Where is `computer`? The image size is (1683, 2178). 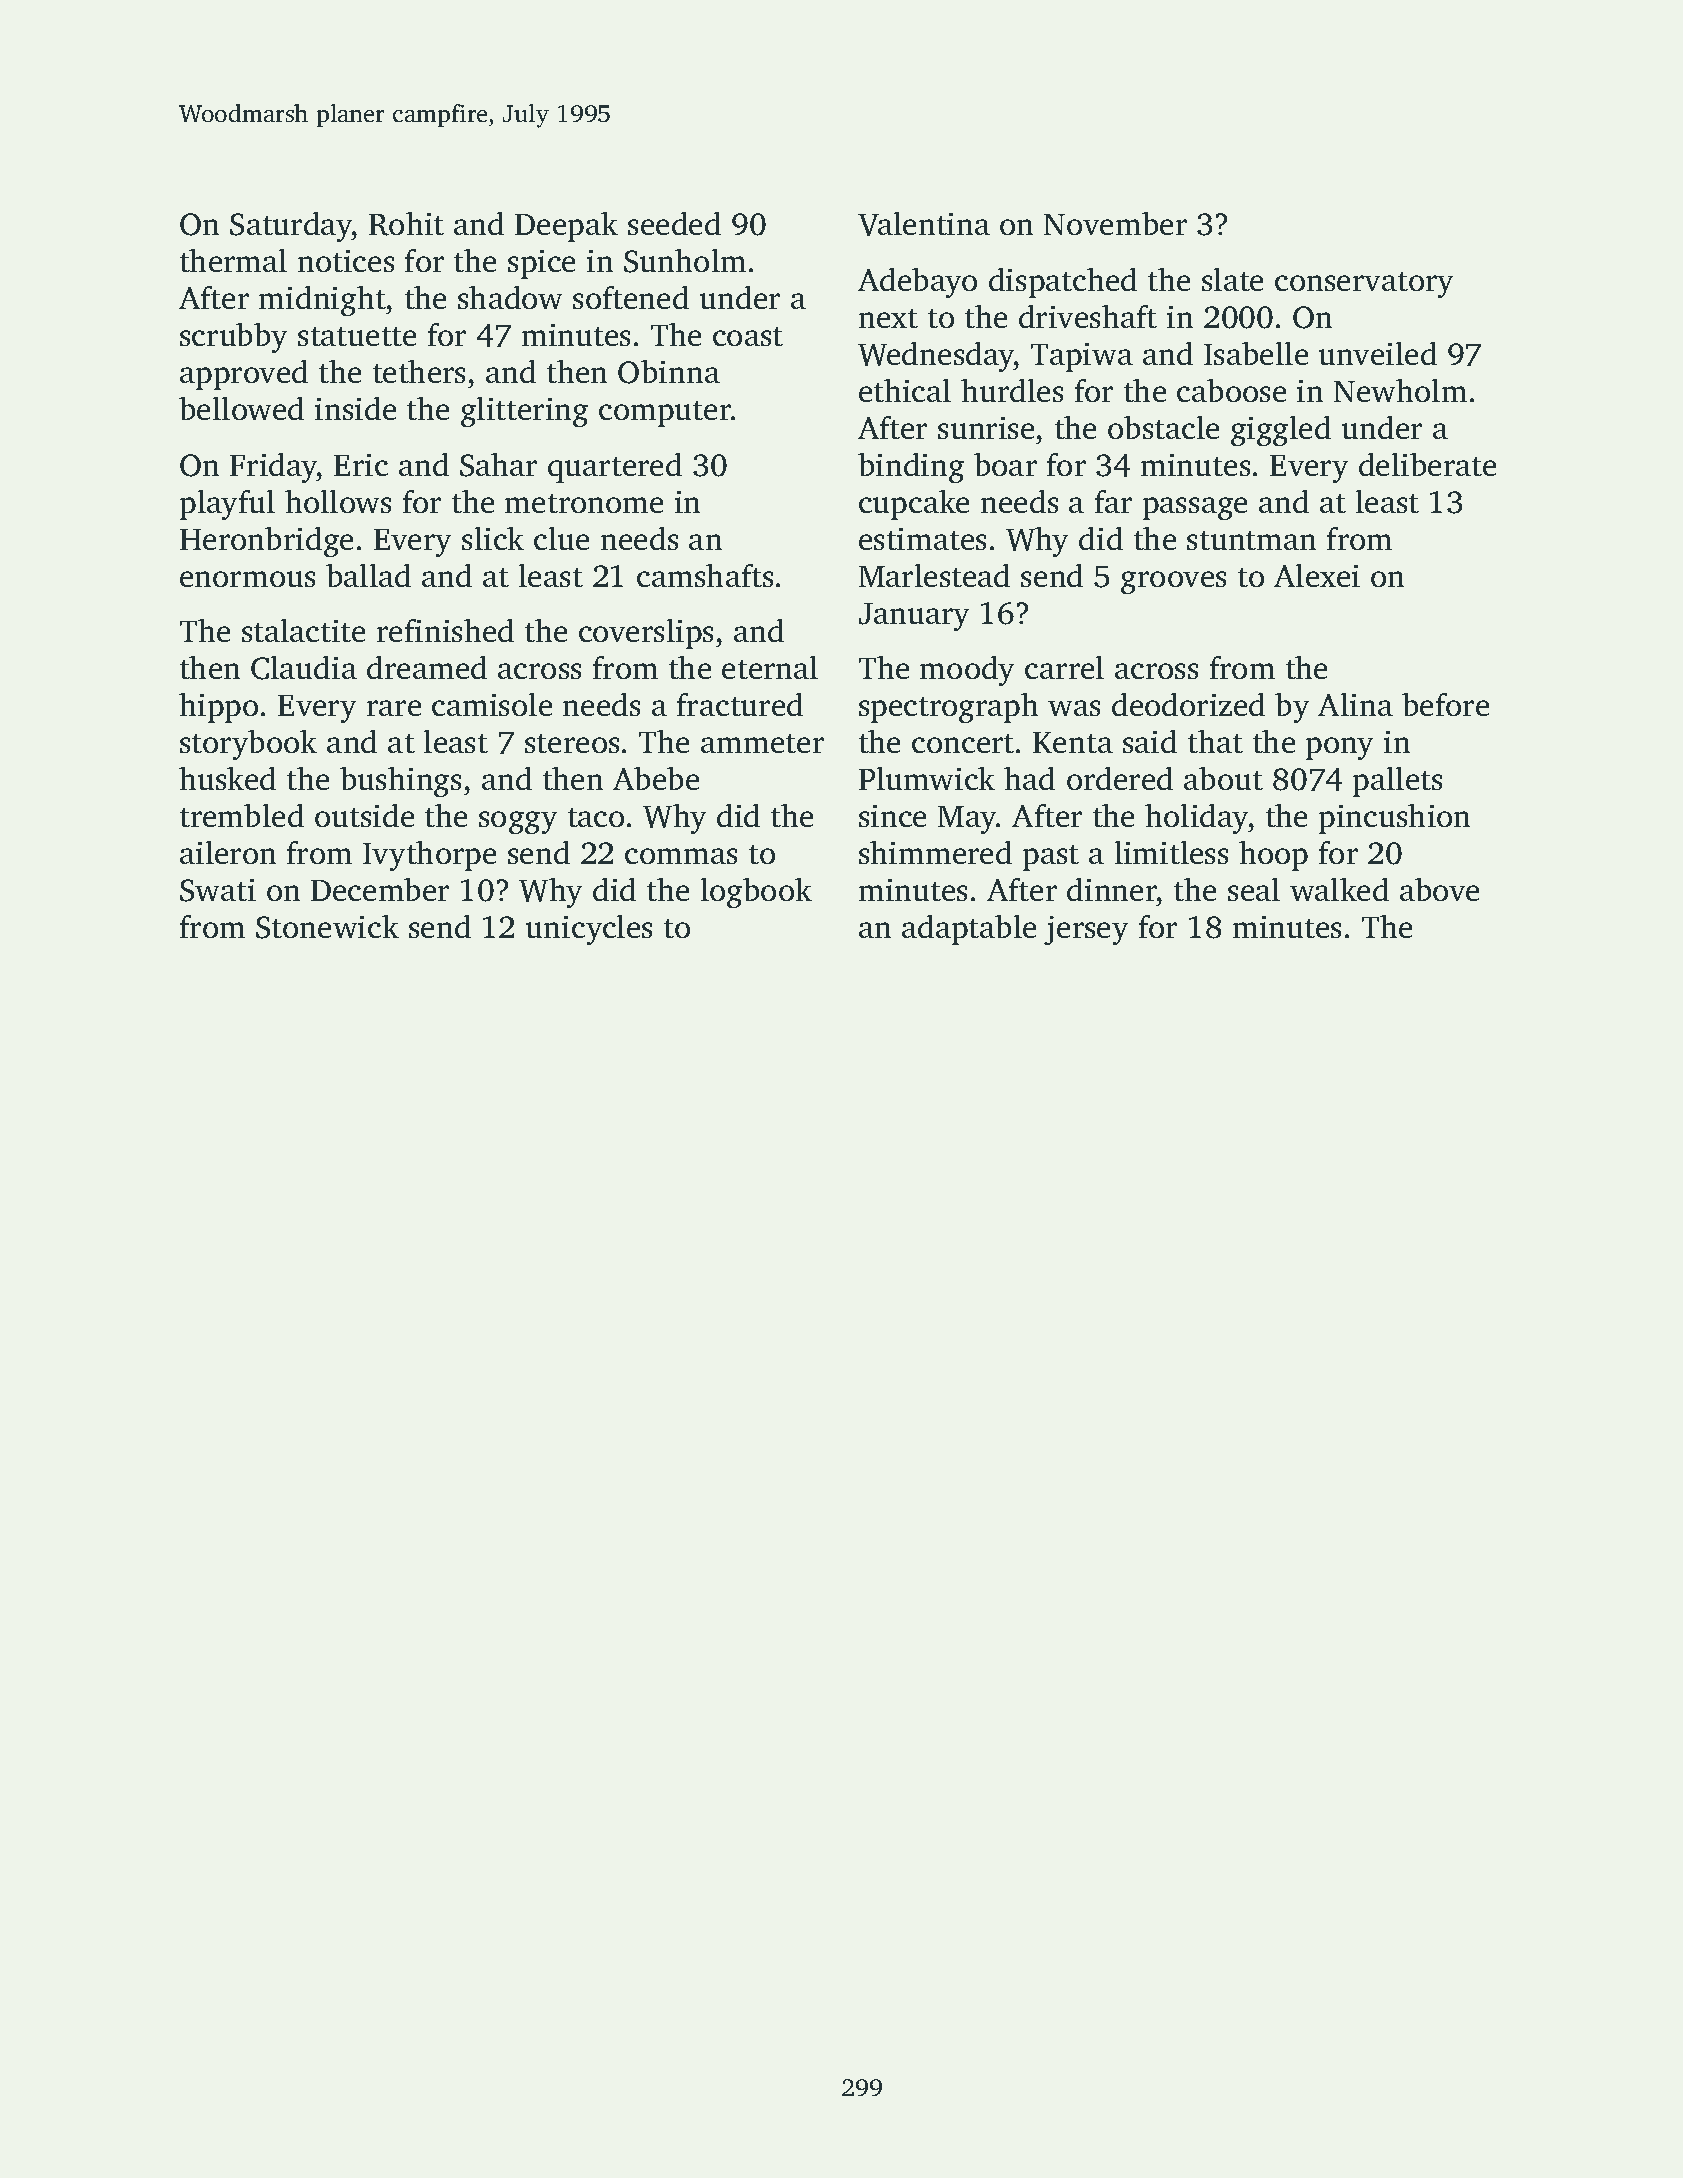
computer is located at coordinates (665, 414).
